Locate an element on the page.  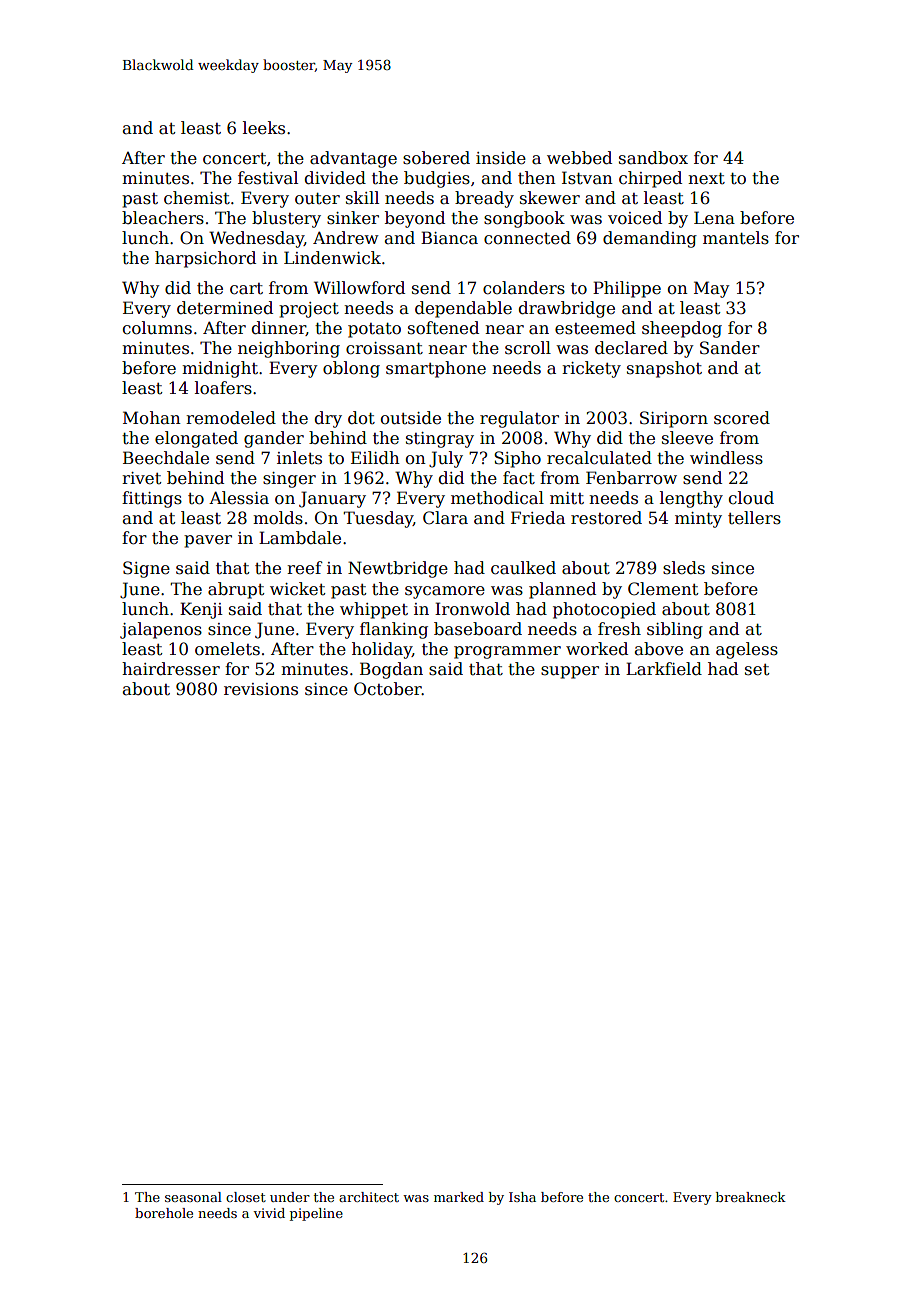
tellers is located at coordinates (754, 518).
